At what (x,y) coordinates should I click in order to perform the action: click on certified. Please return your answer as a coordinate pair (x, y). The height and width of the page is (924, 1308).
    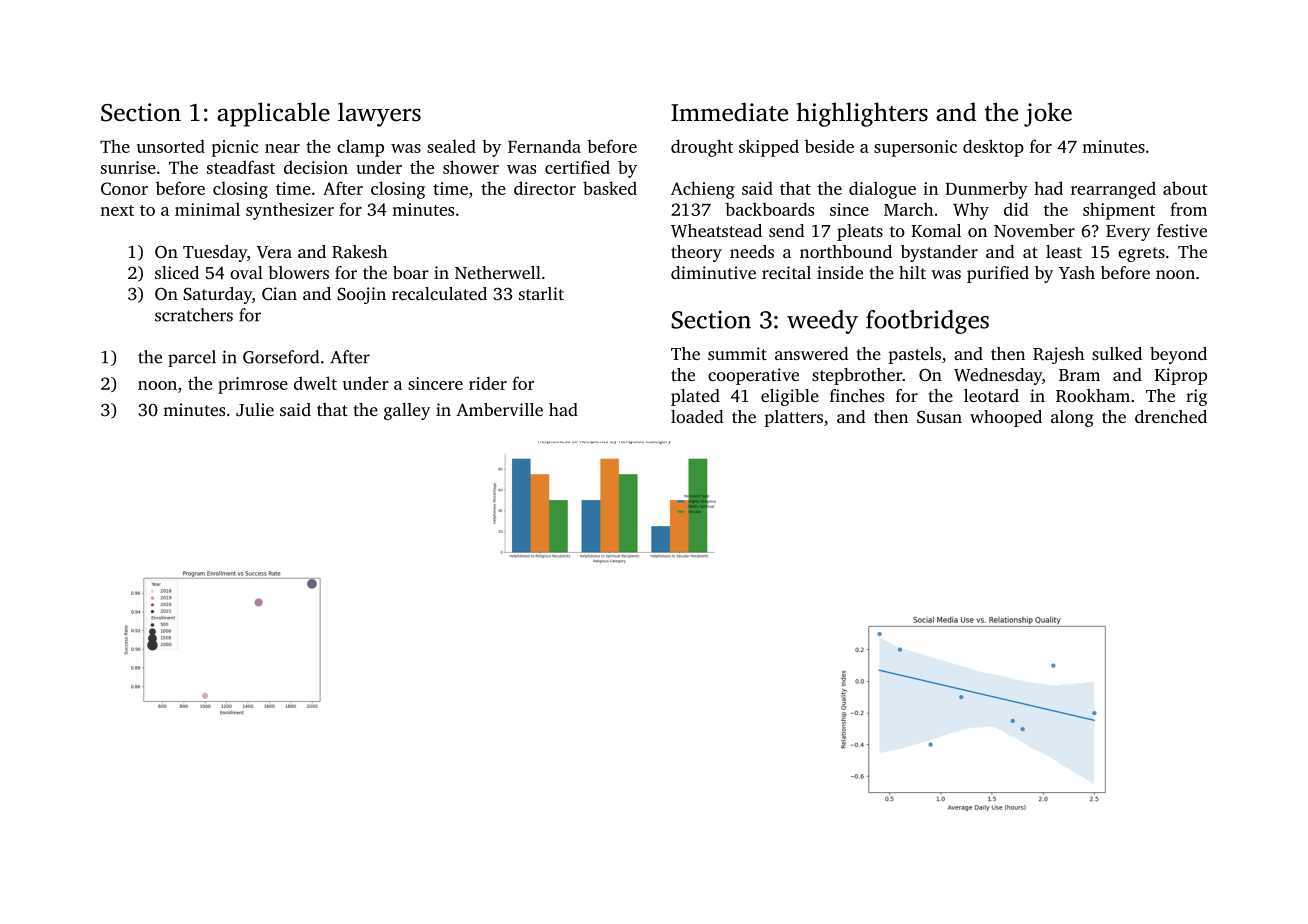
    Looking at the image, I should click on (577, 167).
